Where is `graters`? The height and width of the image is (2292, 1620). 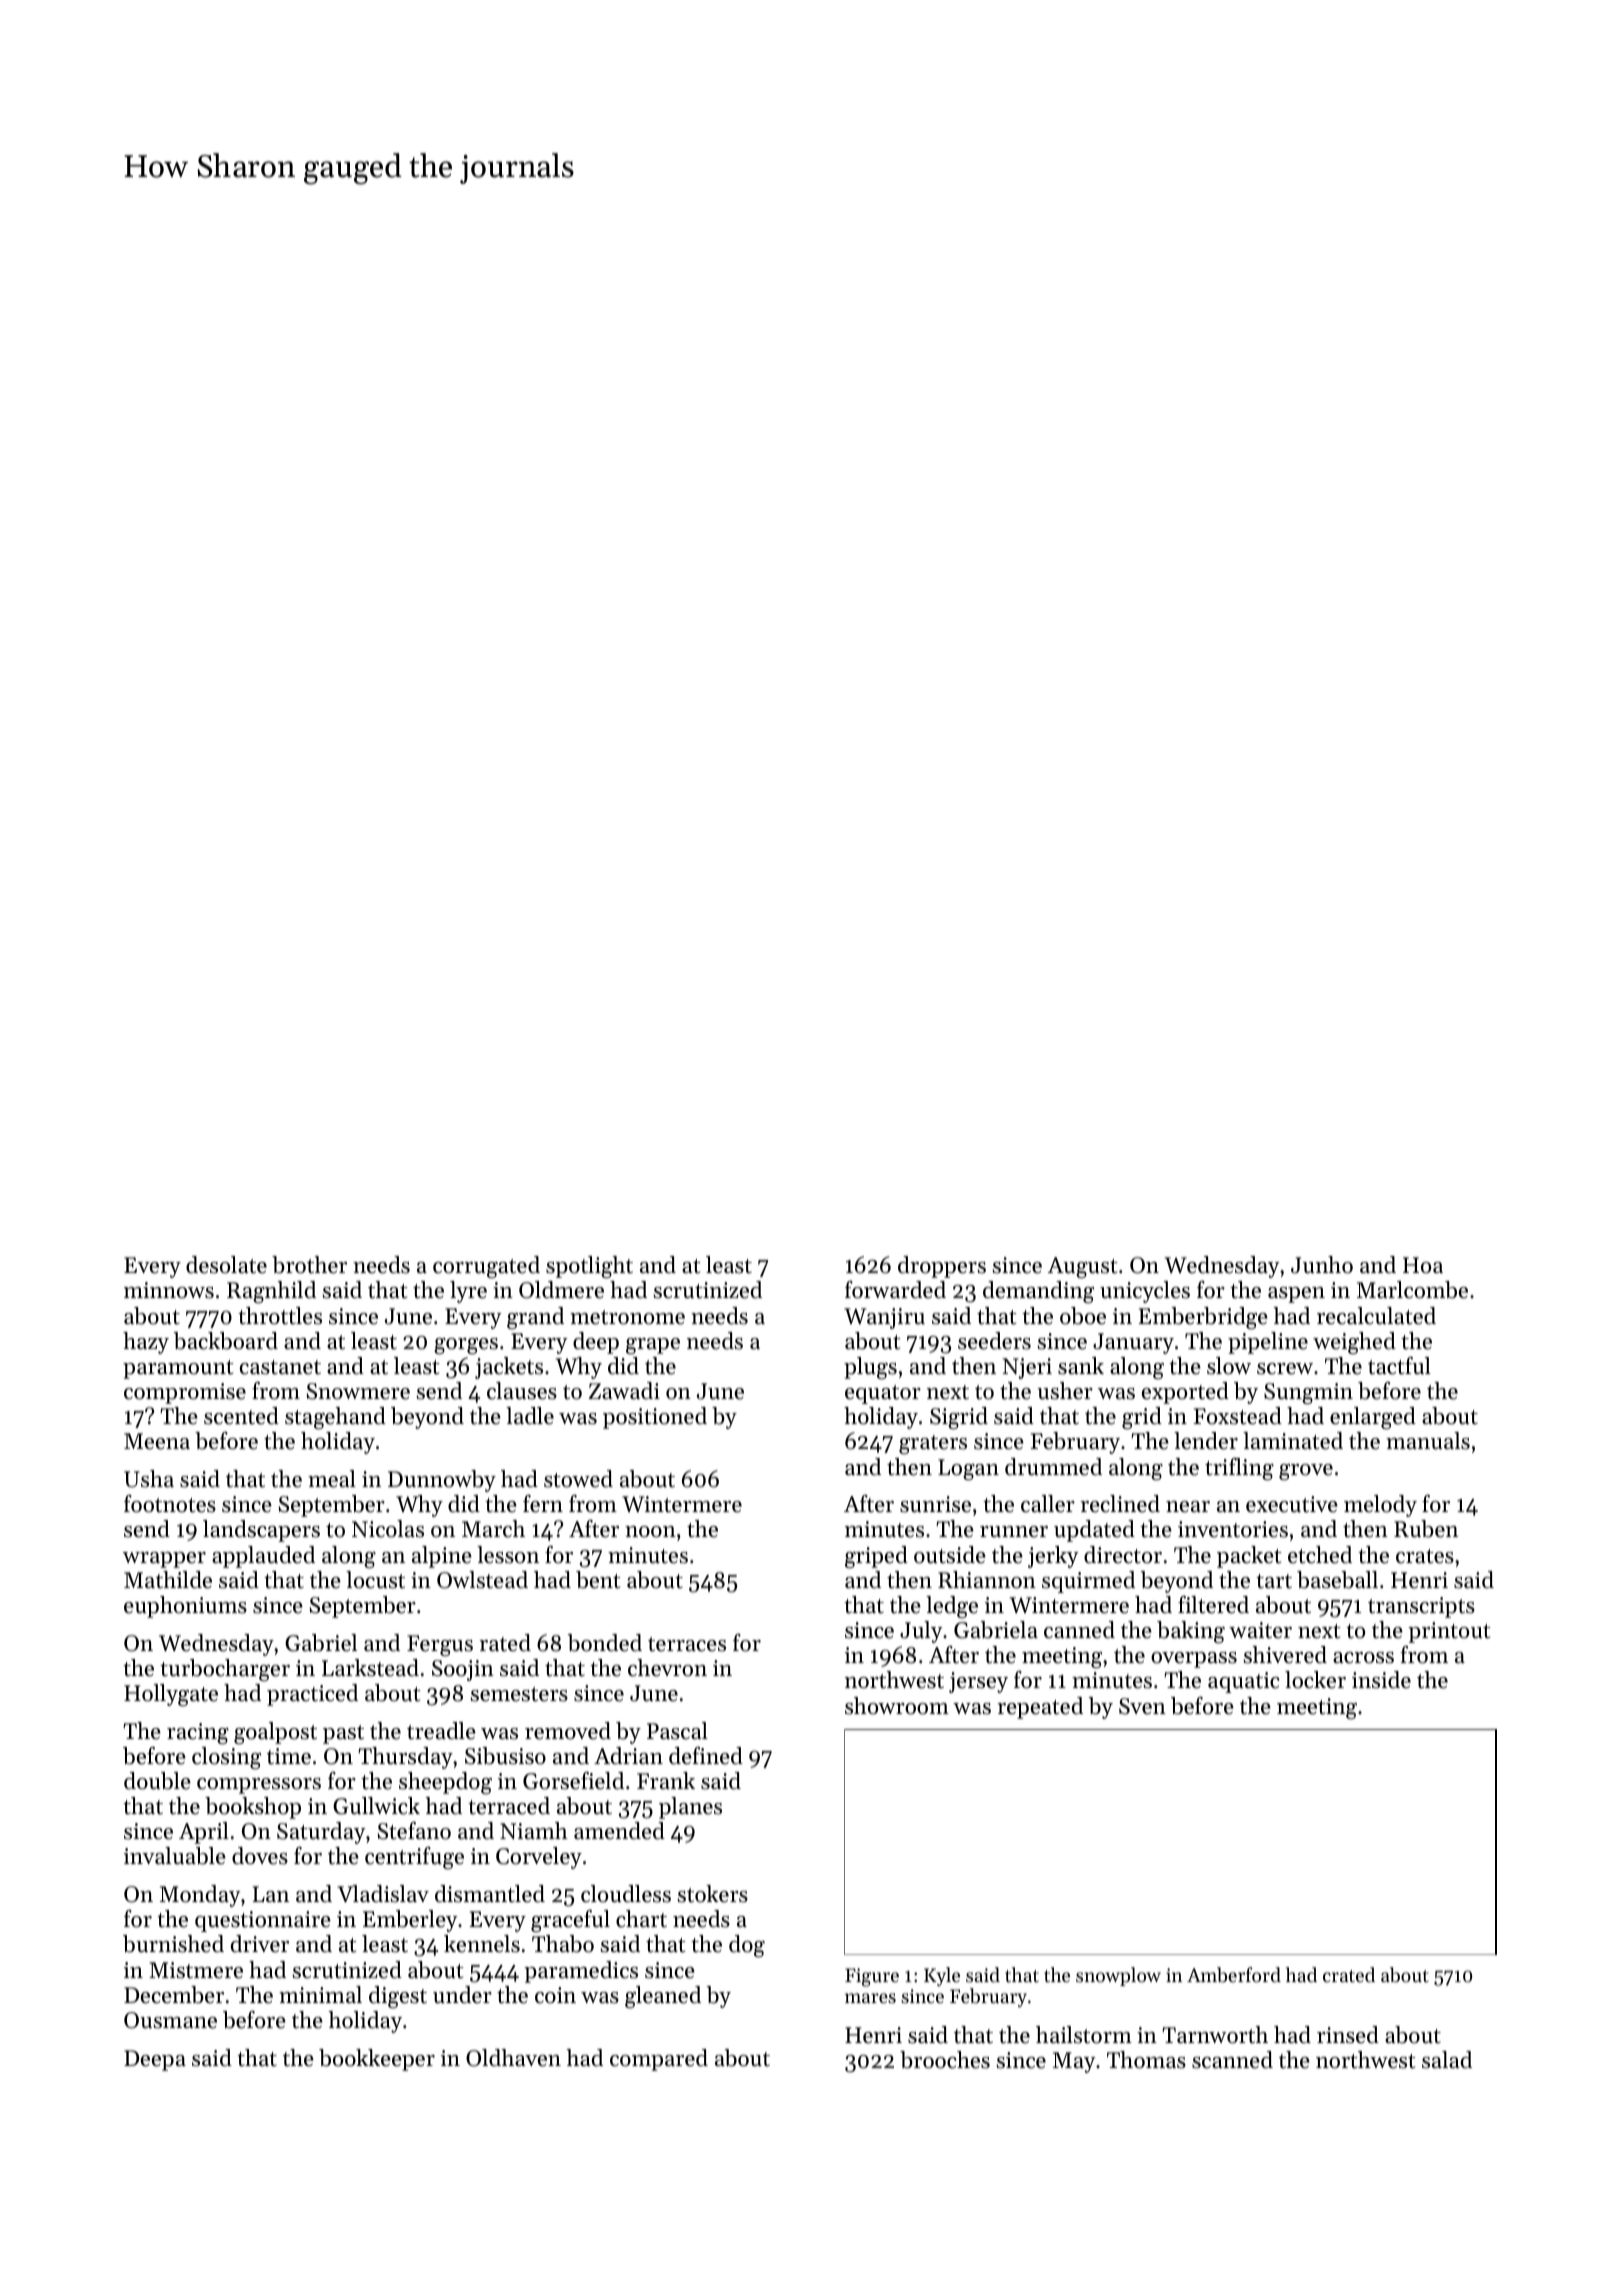 graters is located at coordinates (933, 1444).
